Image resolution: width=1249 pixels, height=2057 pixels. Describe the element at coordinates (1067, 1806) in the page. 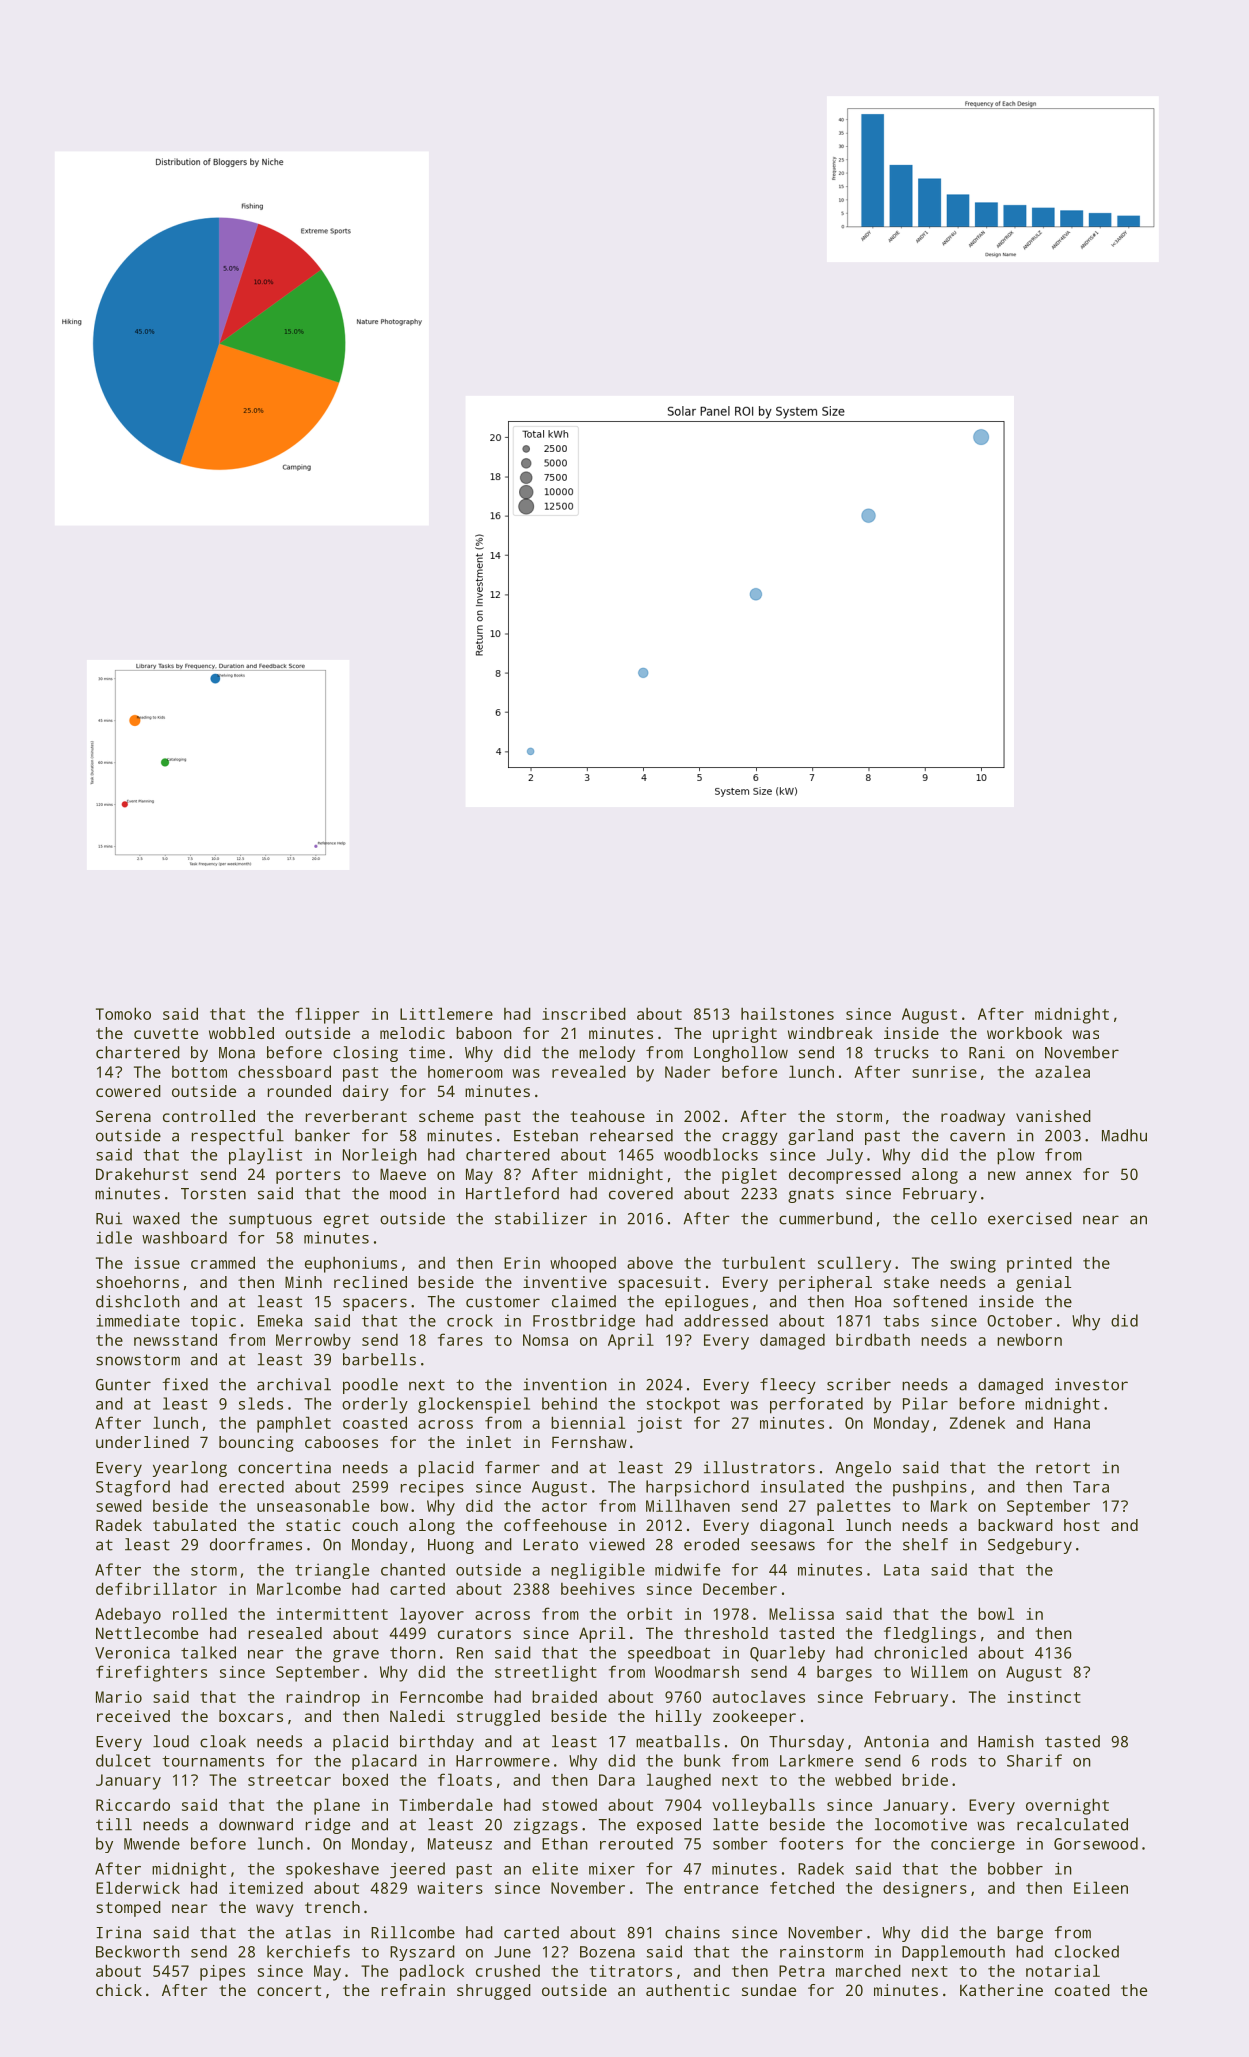

I see `overnight` at that location.
